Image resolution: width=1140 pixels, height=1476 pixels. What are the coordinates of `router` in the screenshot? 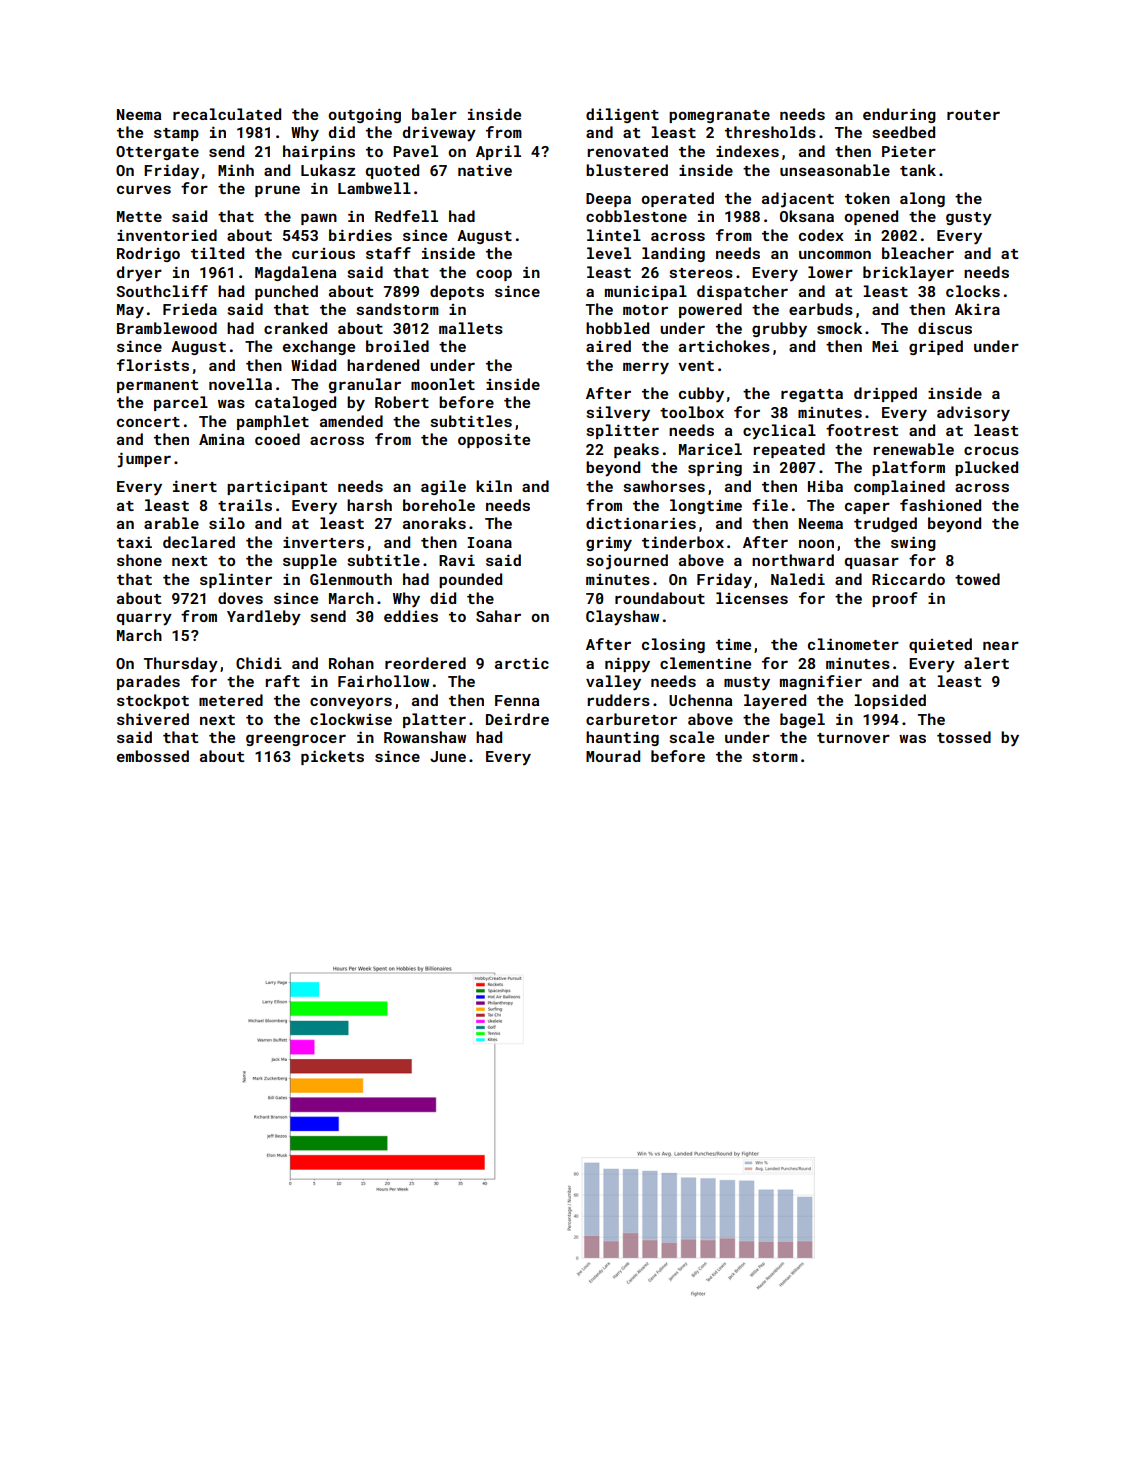 It's located at (973, 115).
